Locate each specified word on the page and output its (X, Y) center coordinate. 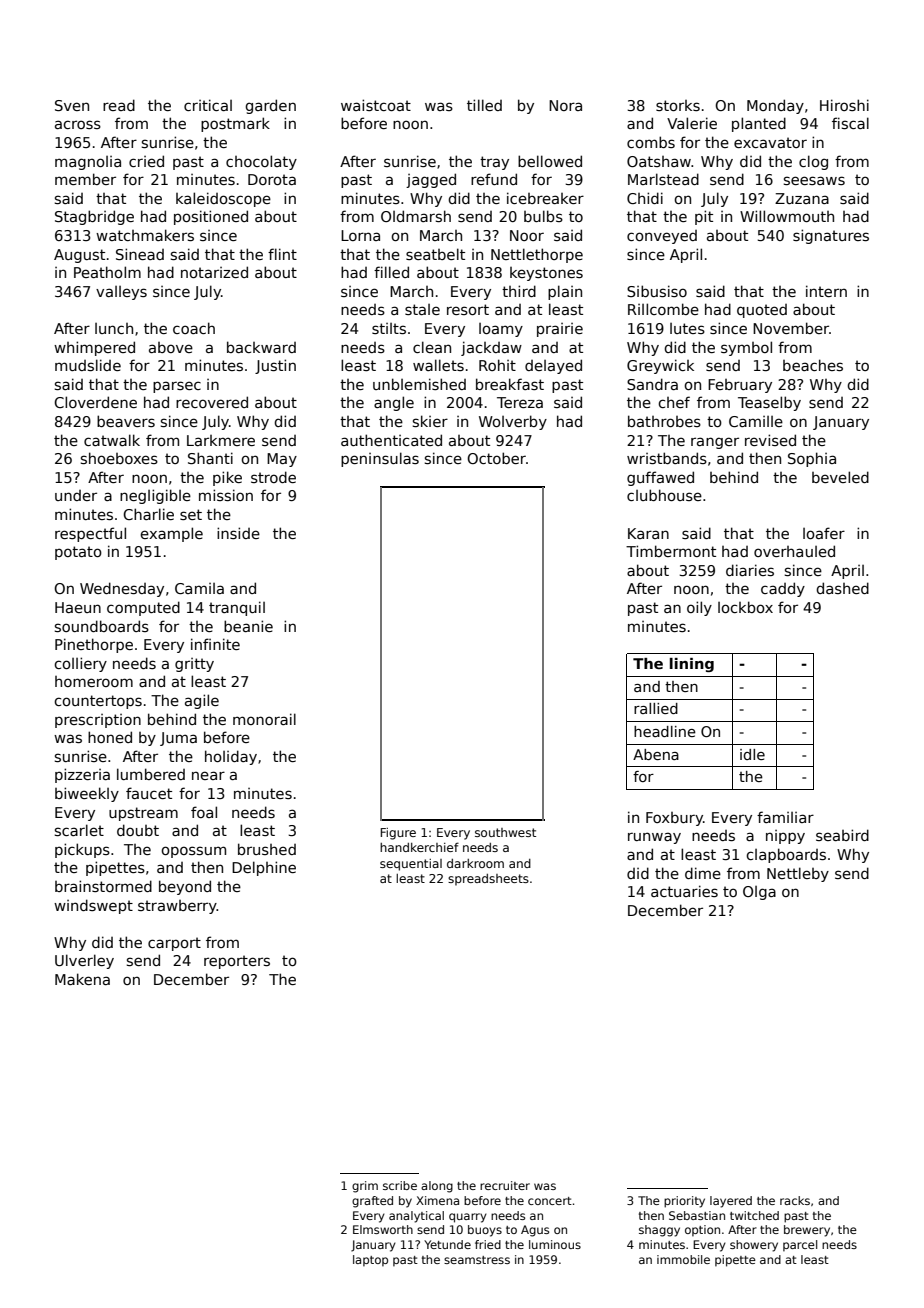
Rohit (497, 365)
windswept (93, 906)
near (208, 775)
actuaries (684, 891)
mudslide (88, 365)
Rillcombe (663, 309)
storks (678, 105)
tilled (484, 105)
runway (654, 838)
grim (365, 1187)
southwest (505, 832)
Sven (72, 105)
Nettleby (798, 874)
